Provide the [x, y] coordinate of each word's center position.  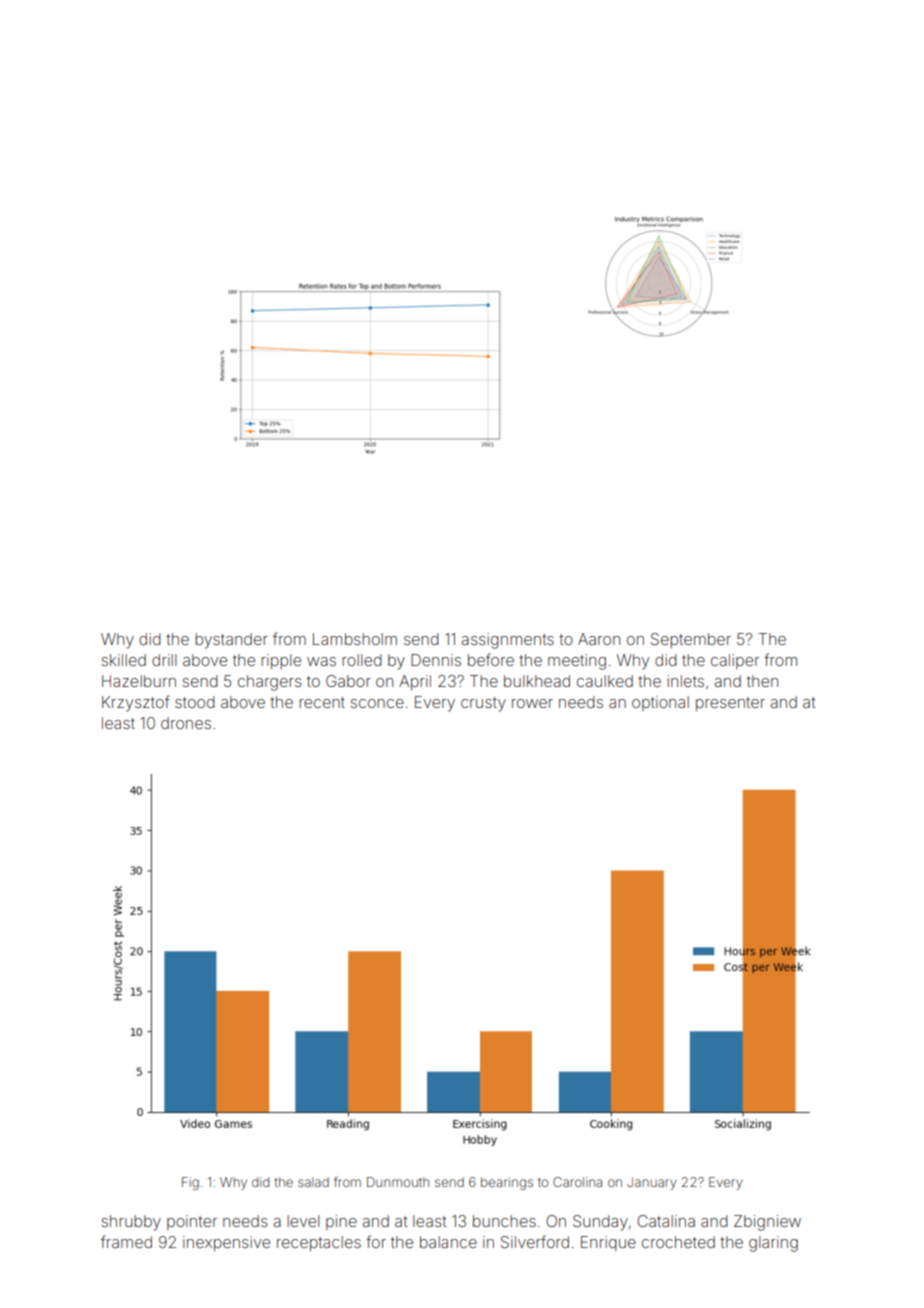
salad [313, 1182]
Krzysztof [136, 703]
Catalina [666, 1221]
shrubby [131, 1223]
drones [186, 723]
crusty [483, 704]
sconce [377, 703]
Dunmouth [398, 1182]
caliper [735, 661]
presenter [730, 704]
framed [126, 1241]
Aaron [599, 639]
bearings [507, 1183]
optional [660, 703]
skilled [124, 660]
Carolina [577, 1182]
